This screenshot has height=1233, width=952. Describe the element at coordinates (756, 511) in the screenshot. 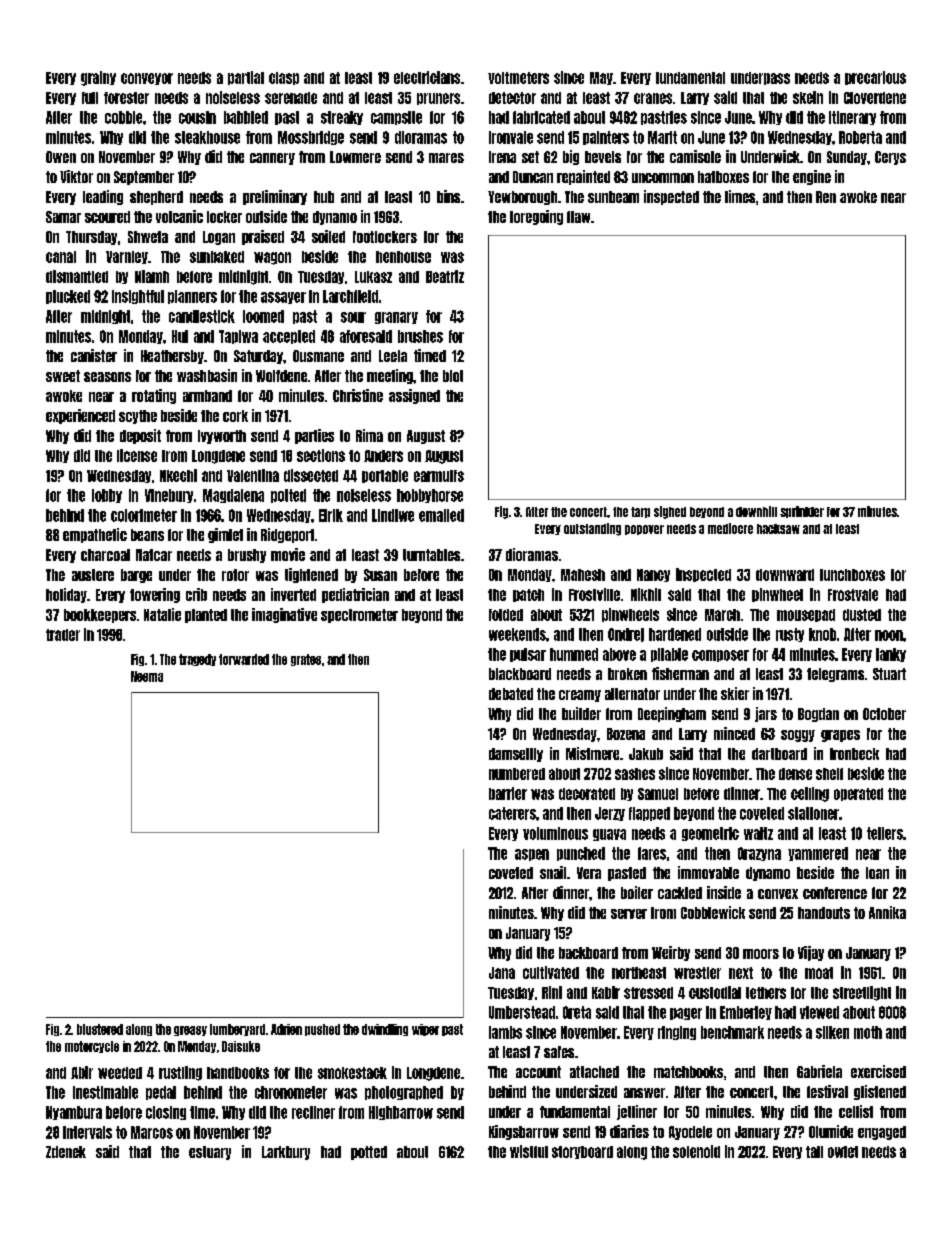

I see `downhill` at that location.
